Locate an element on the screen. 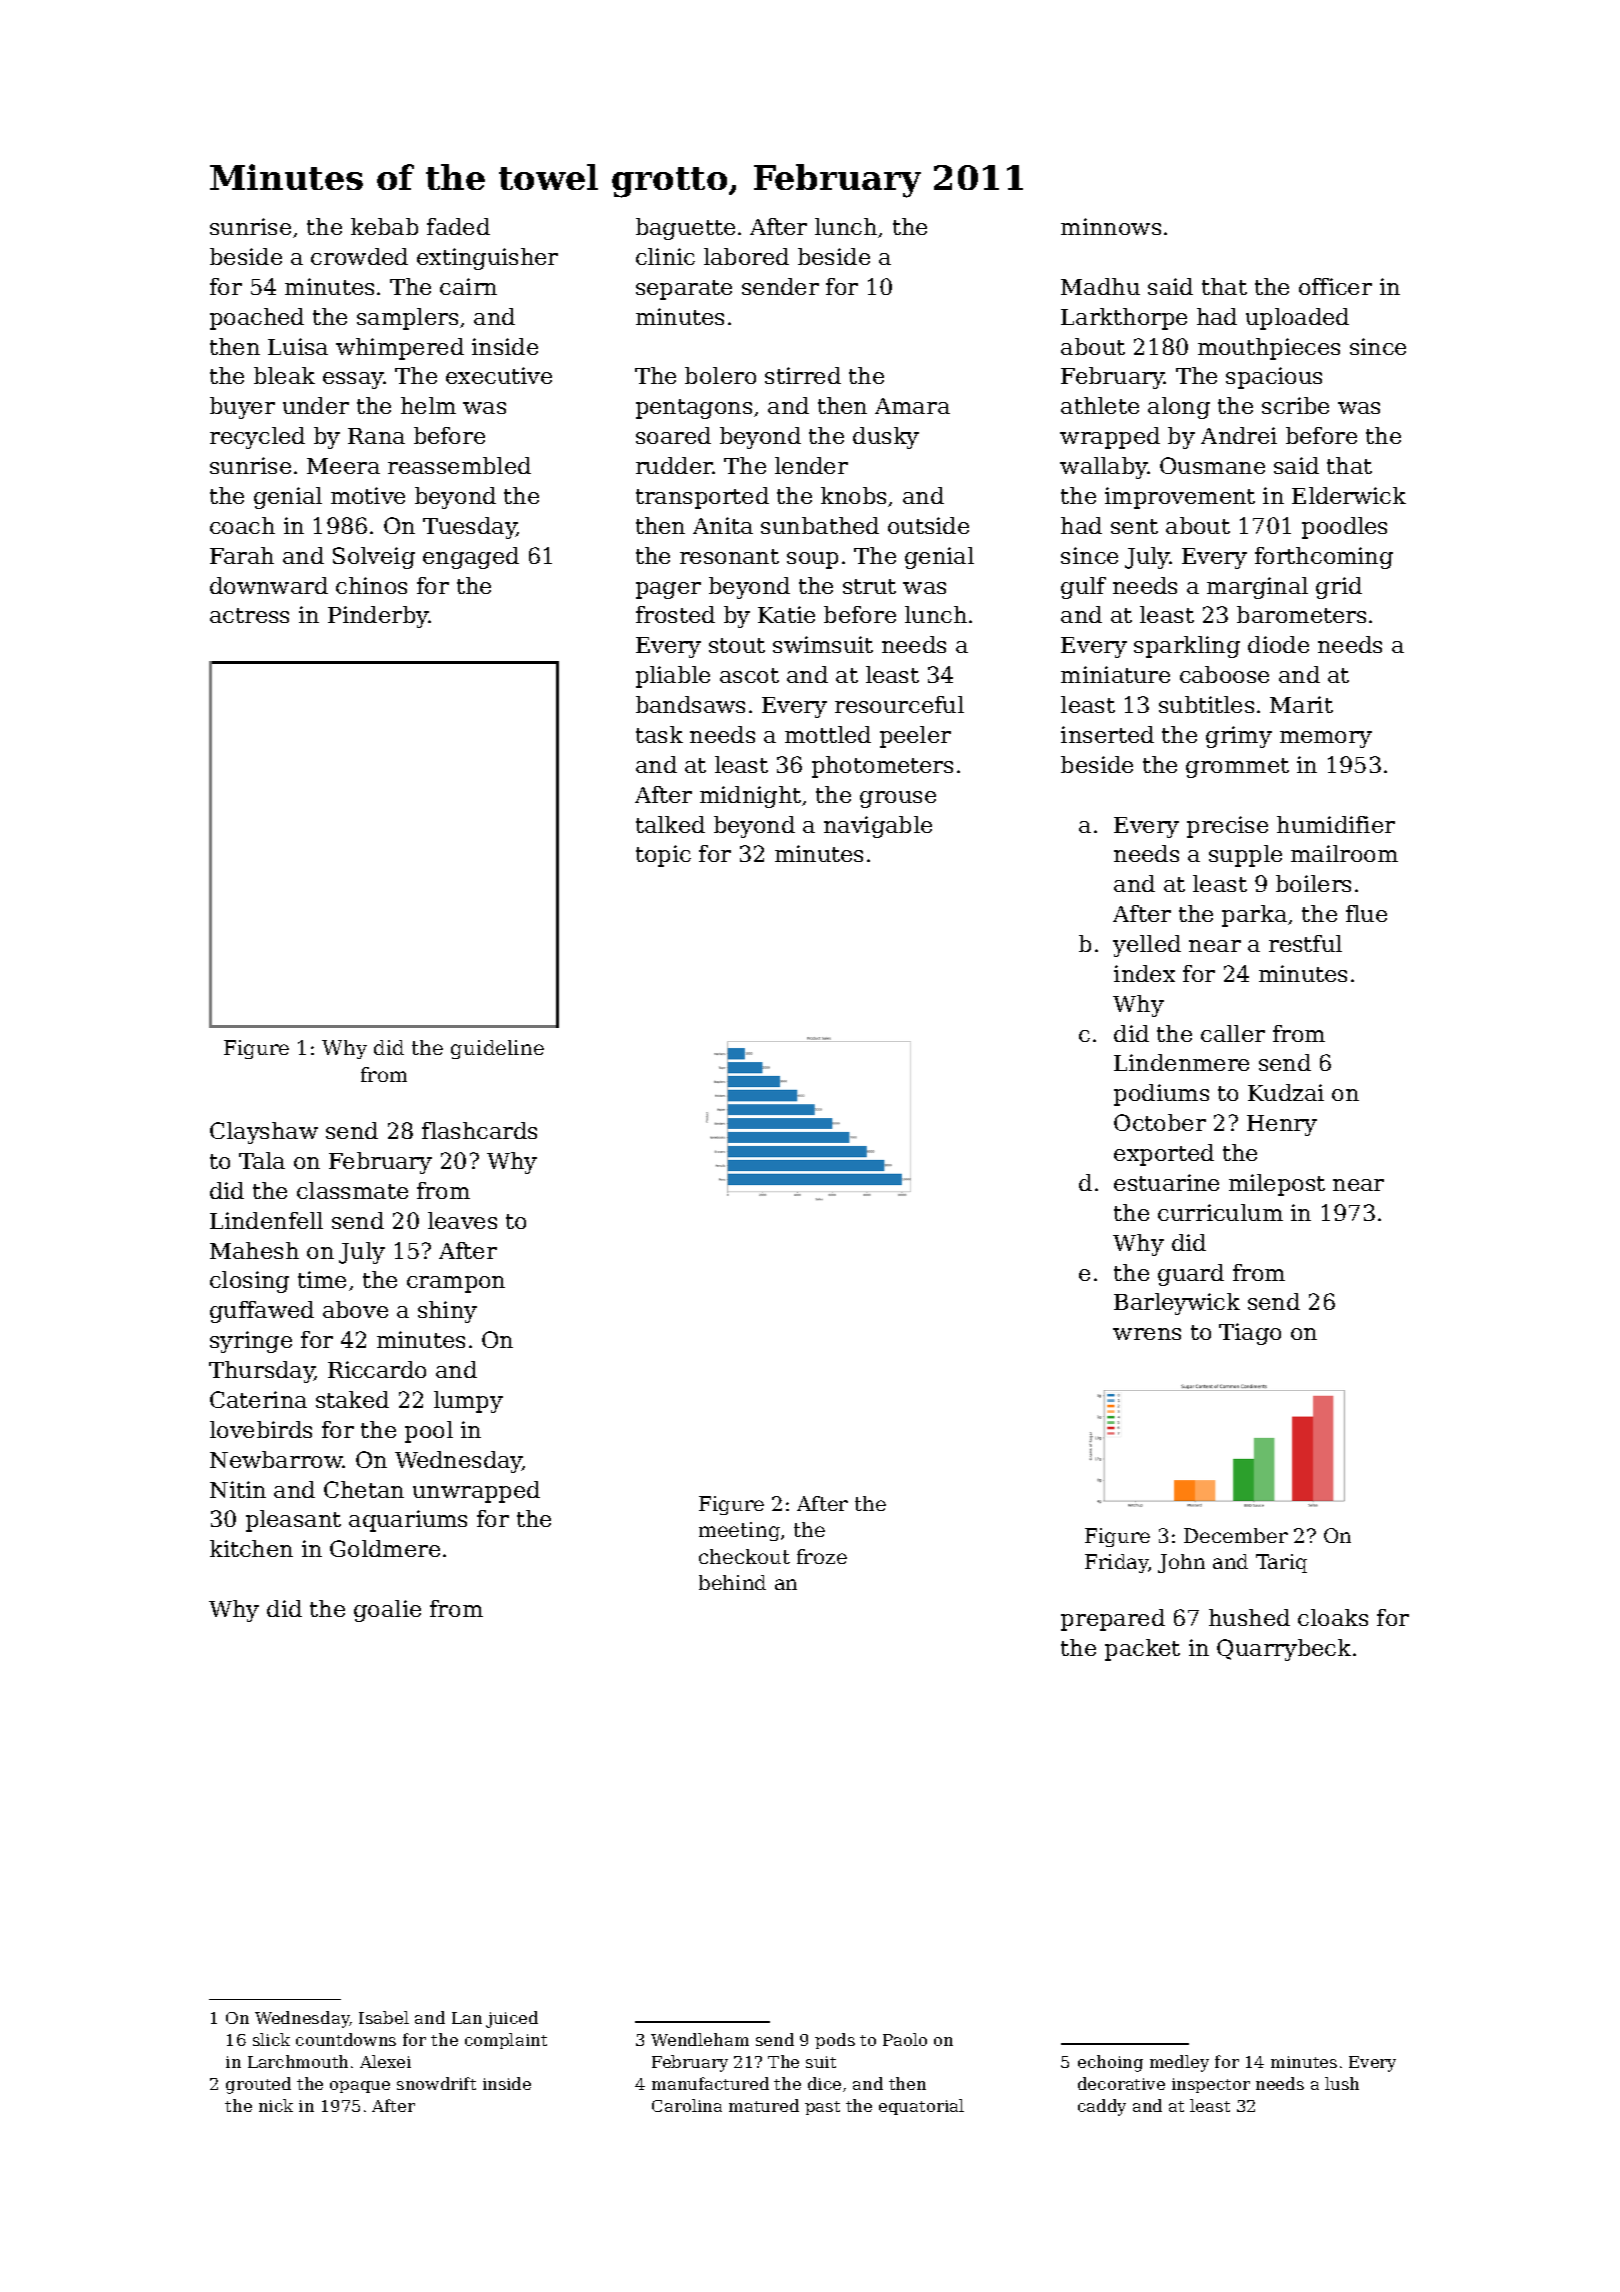 This screenshot has height=2292, width=1620. Clayshaw is located at coordinates (264, 1133).
